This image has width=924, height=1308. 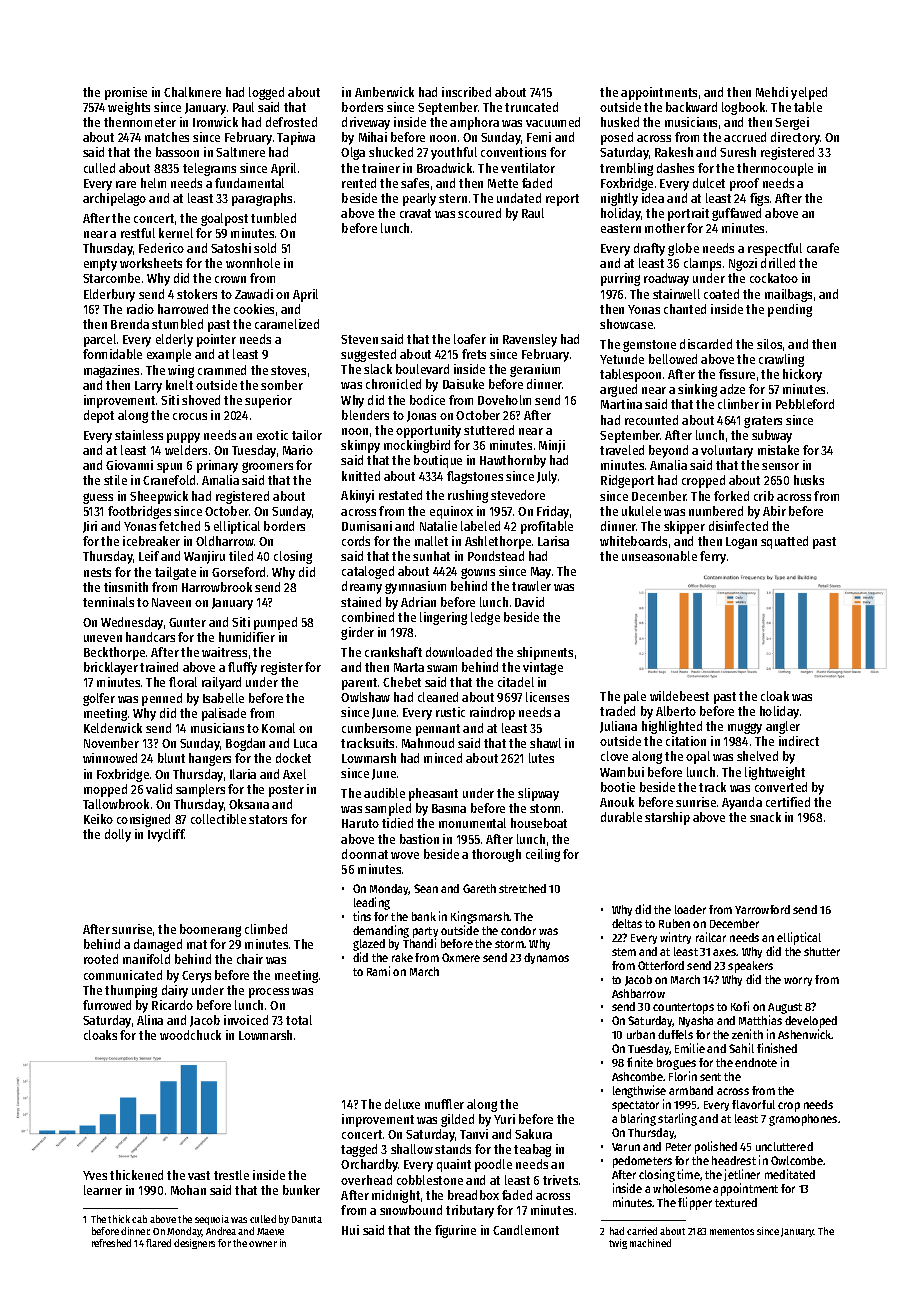 What do you see at coordinates (455, 1231) in the image?
I see `figurine` at bounding box center [455, 1231].
